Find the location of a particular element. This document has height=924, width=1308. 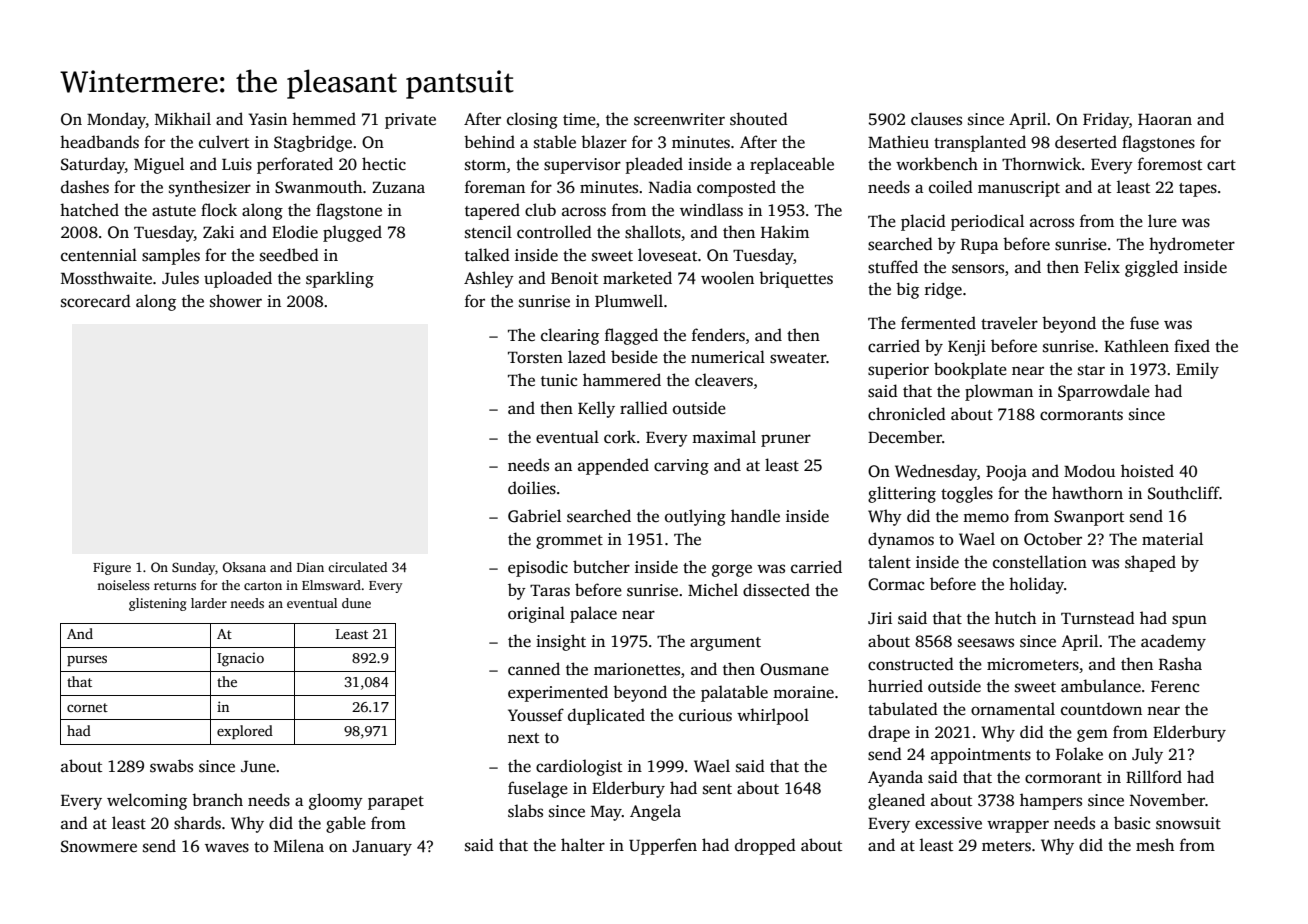

sparkling is located at coordinates (340, 279).
